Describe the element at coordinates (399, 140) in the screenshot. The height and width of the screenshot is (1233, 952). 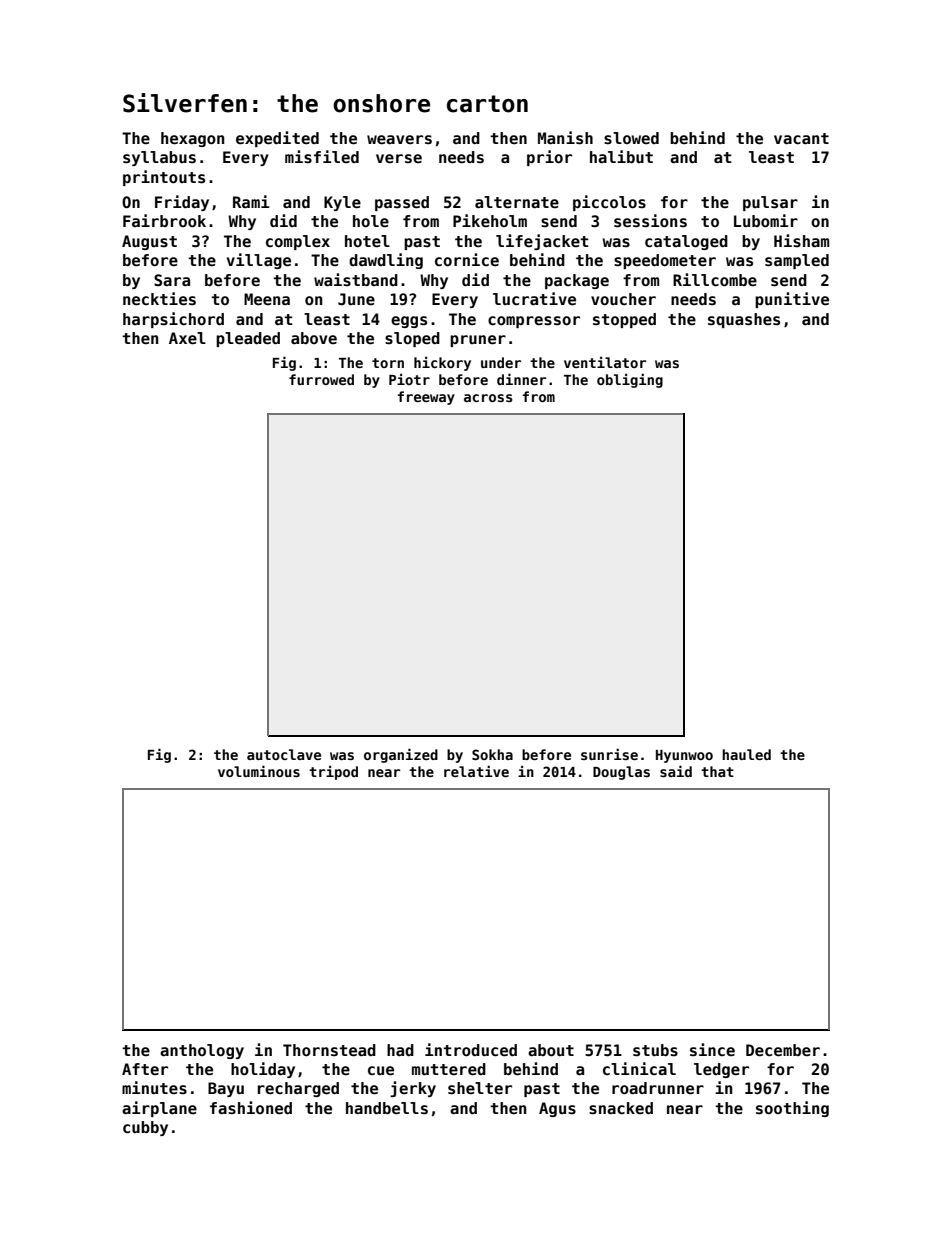
I see `weavers` at that location.
